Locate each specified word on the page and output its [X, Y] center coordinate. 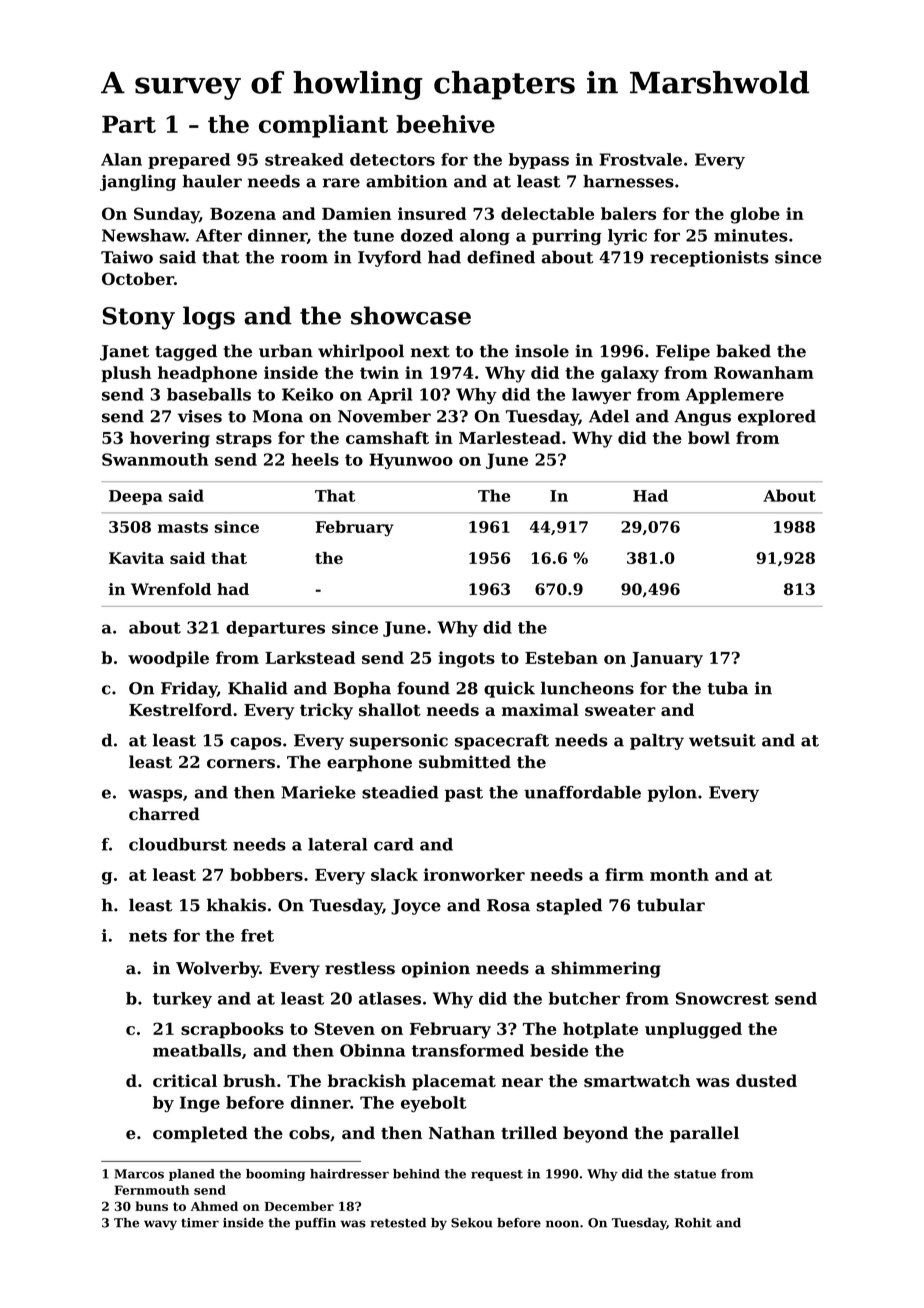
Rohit [693, 1223]
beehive [445, 124]
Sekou [471, 1223]
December [299, 1206]
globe [755, 215]
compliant [323, 126]
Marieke [318, 792]
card [394, 844]
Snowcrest [722, 998]
